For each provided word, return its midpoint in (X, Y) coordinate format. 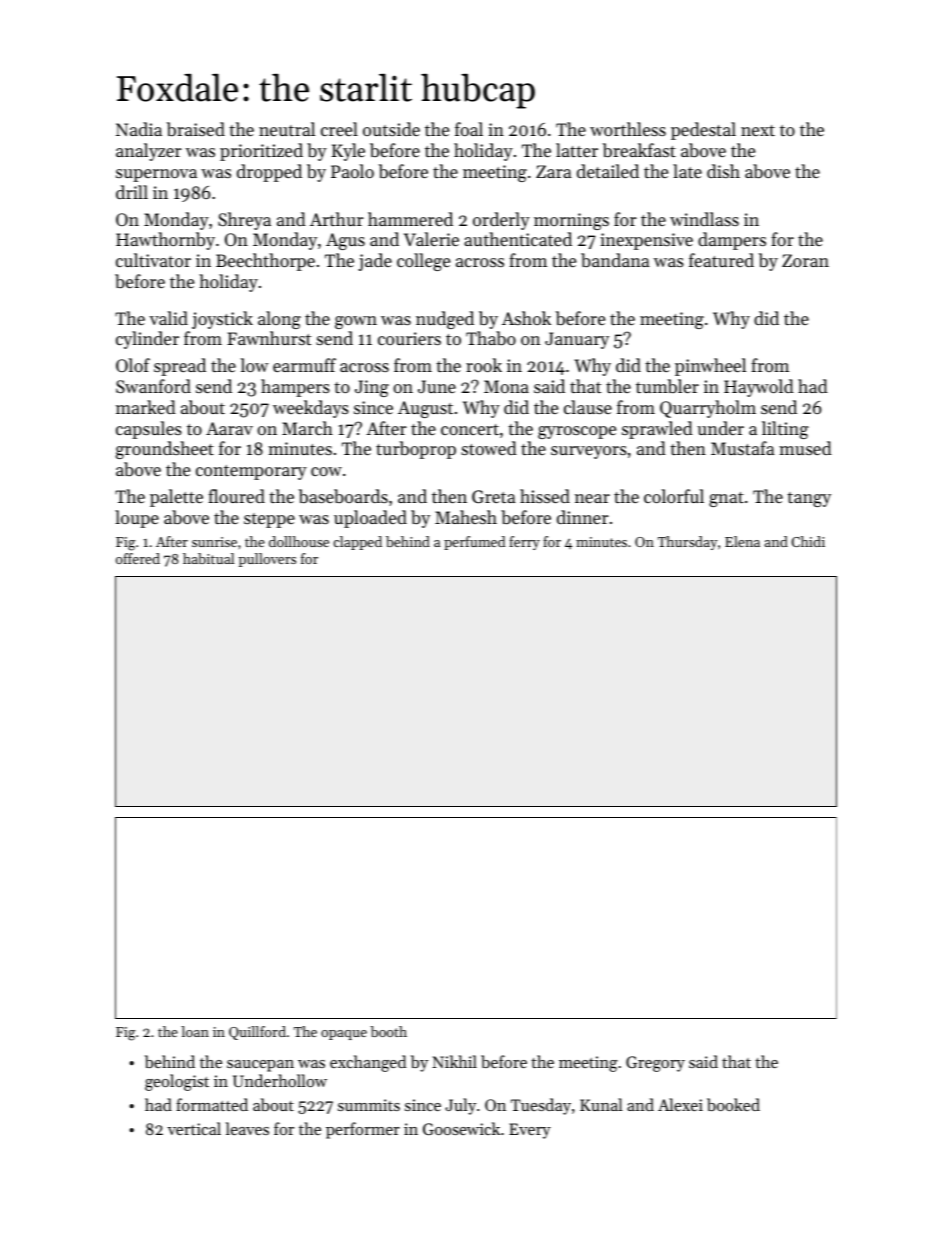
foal (469, 129)
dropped (269, 173)
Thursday (688, 543)
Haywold (759, 388)
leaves (247, 1128)
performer (363, 1130)
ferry (524, 543)
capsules (149, 430)
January (577, 340)
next (758, 130)
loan (195, 1031)
